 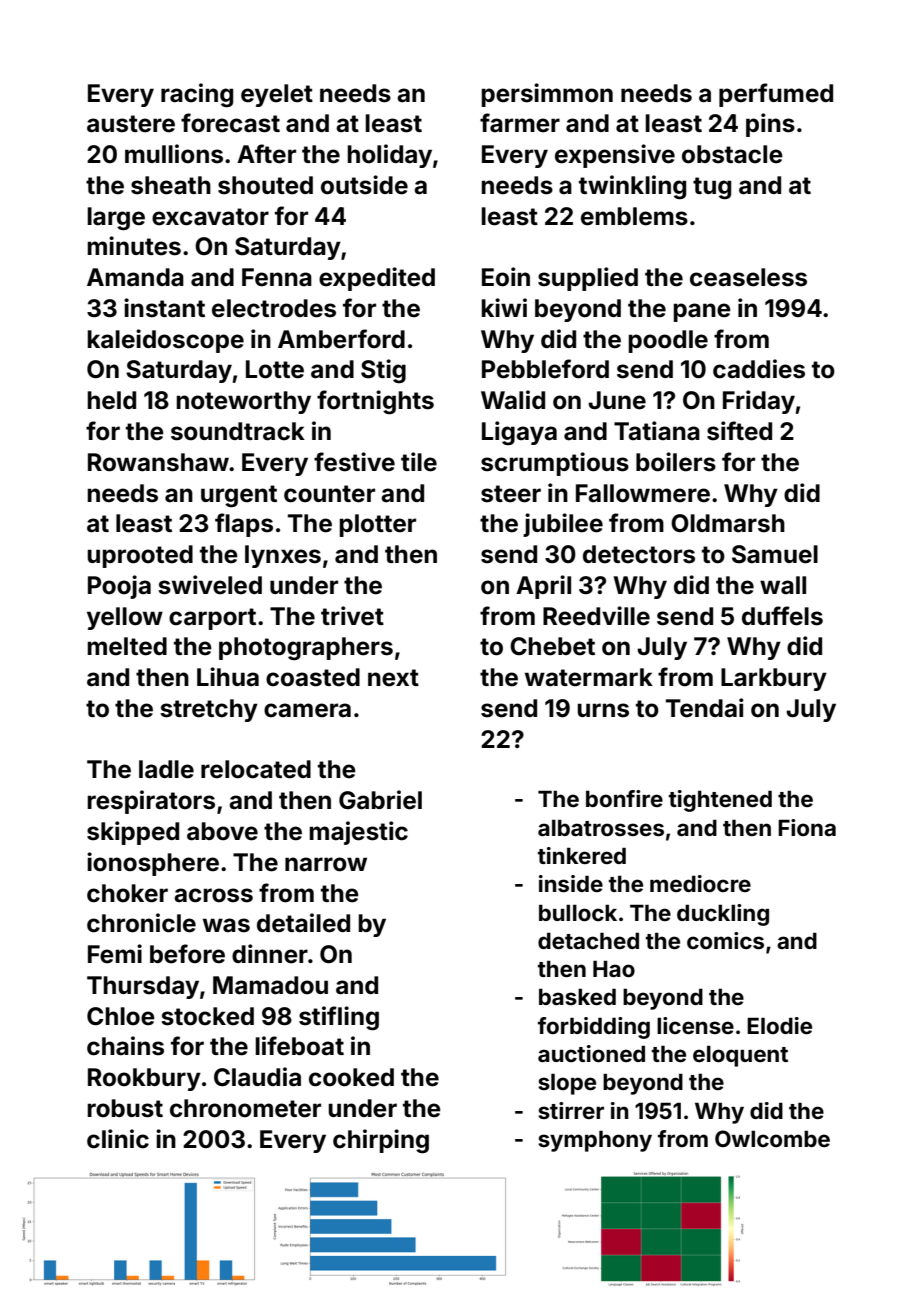 What do you see at coordinates (571, 883) in the document?
I see `inside` at bounding box center [571, 883].
